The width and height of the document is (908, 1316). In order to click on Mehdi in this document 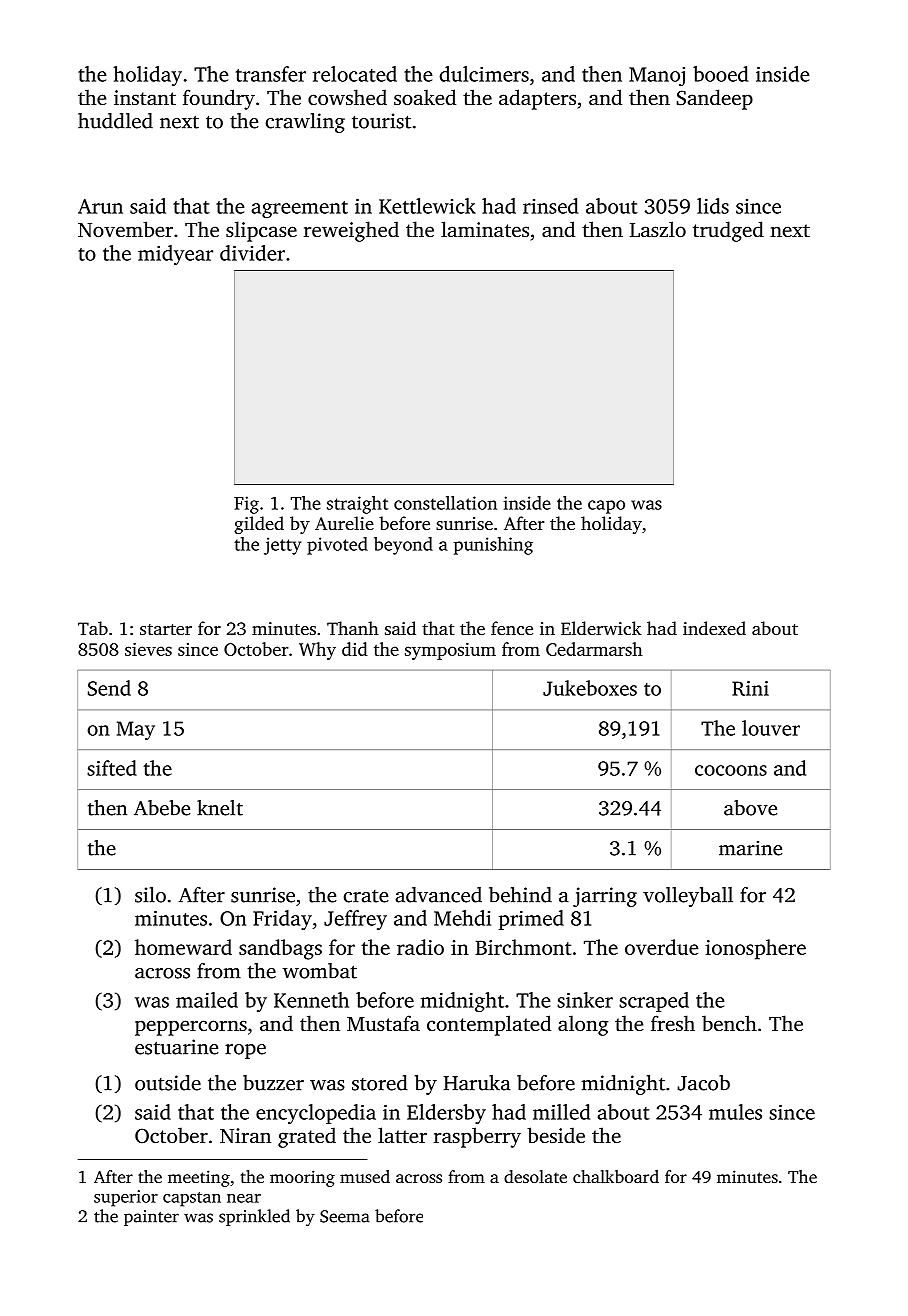, I will do `click(462, 918)`.
